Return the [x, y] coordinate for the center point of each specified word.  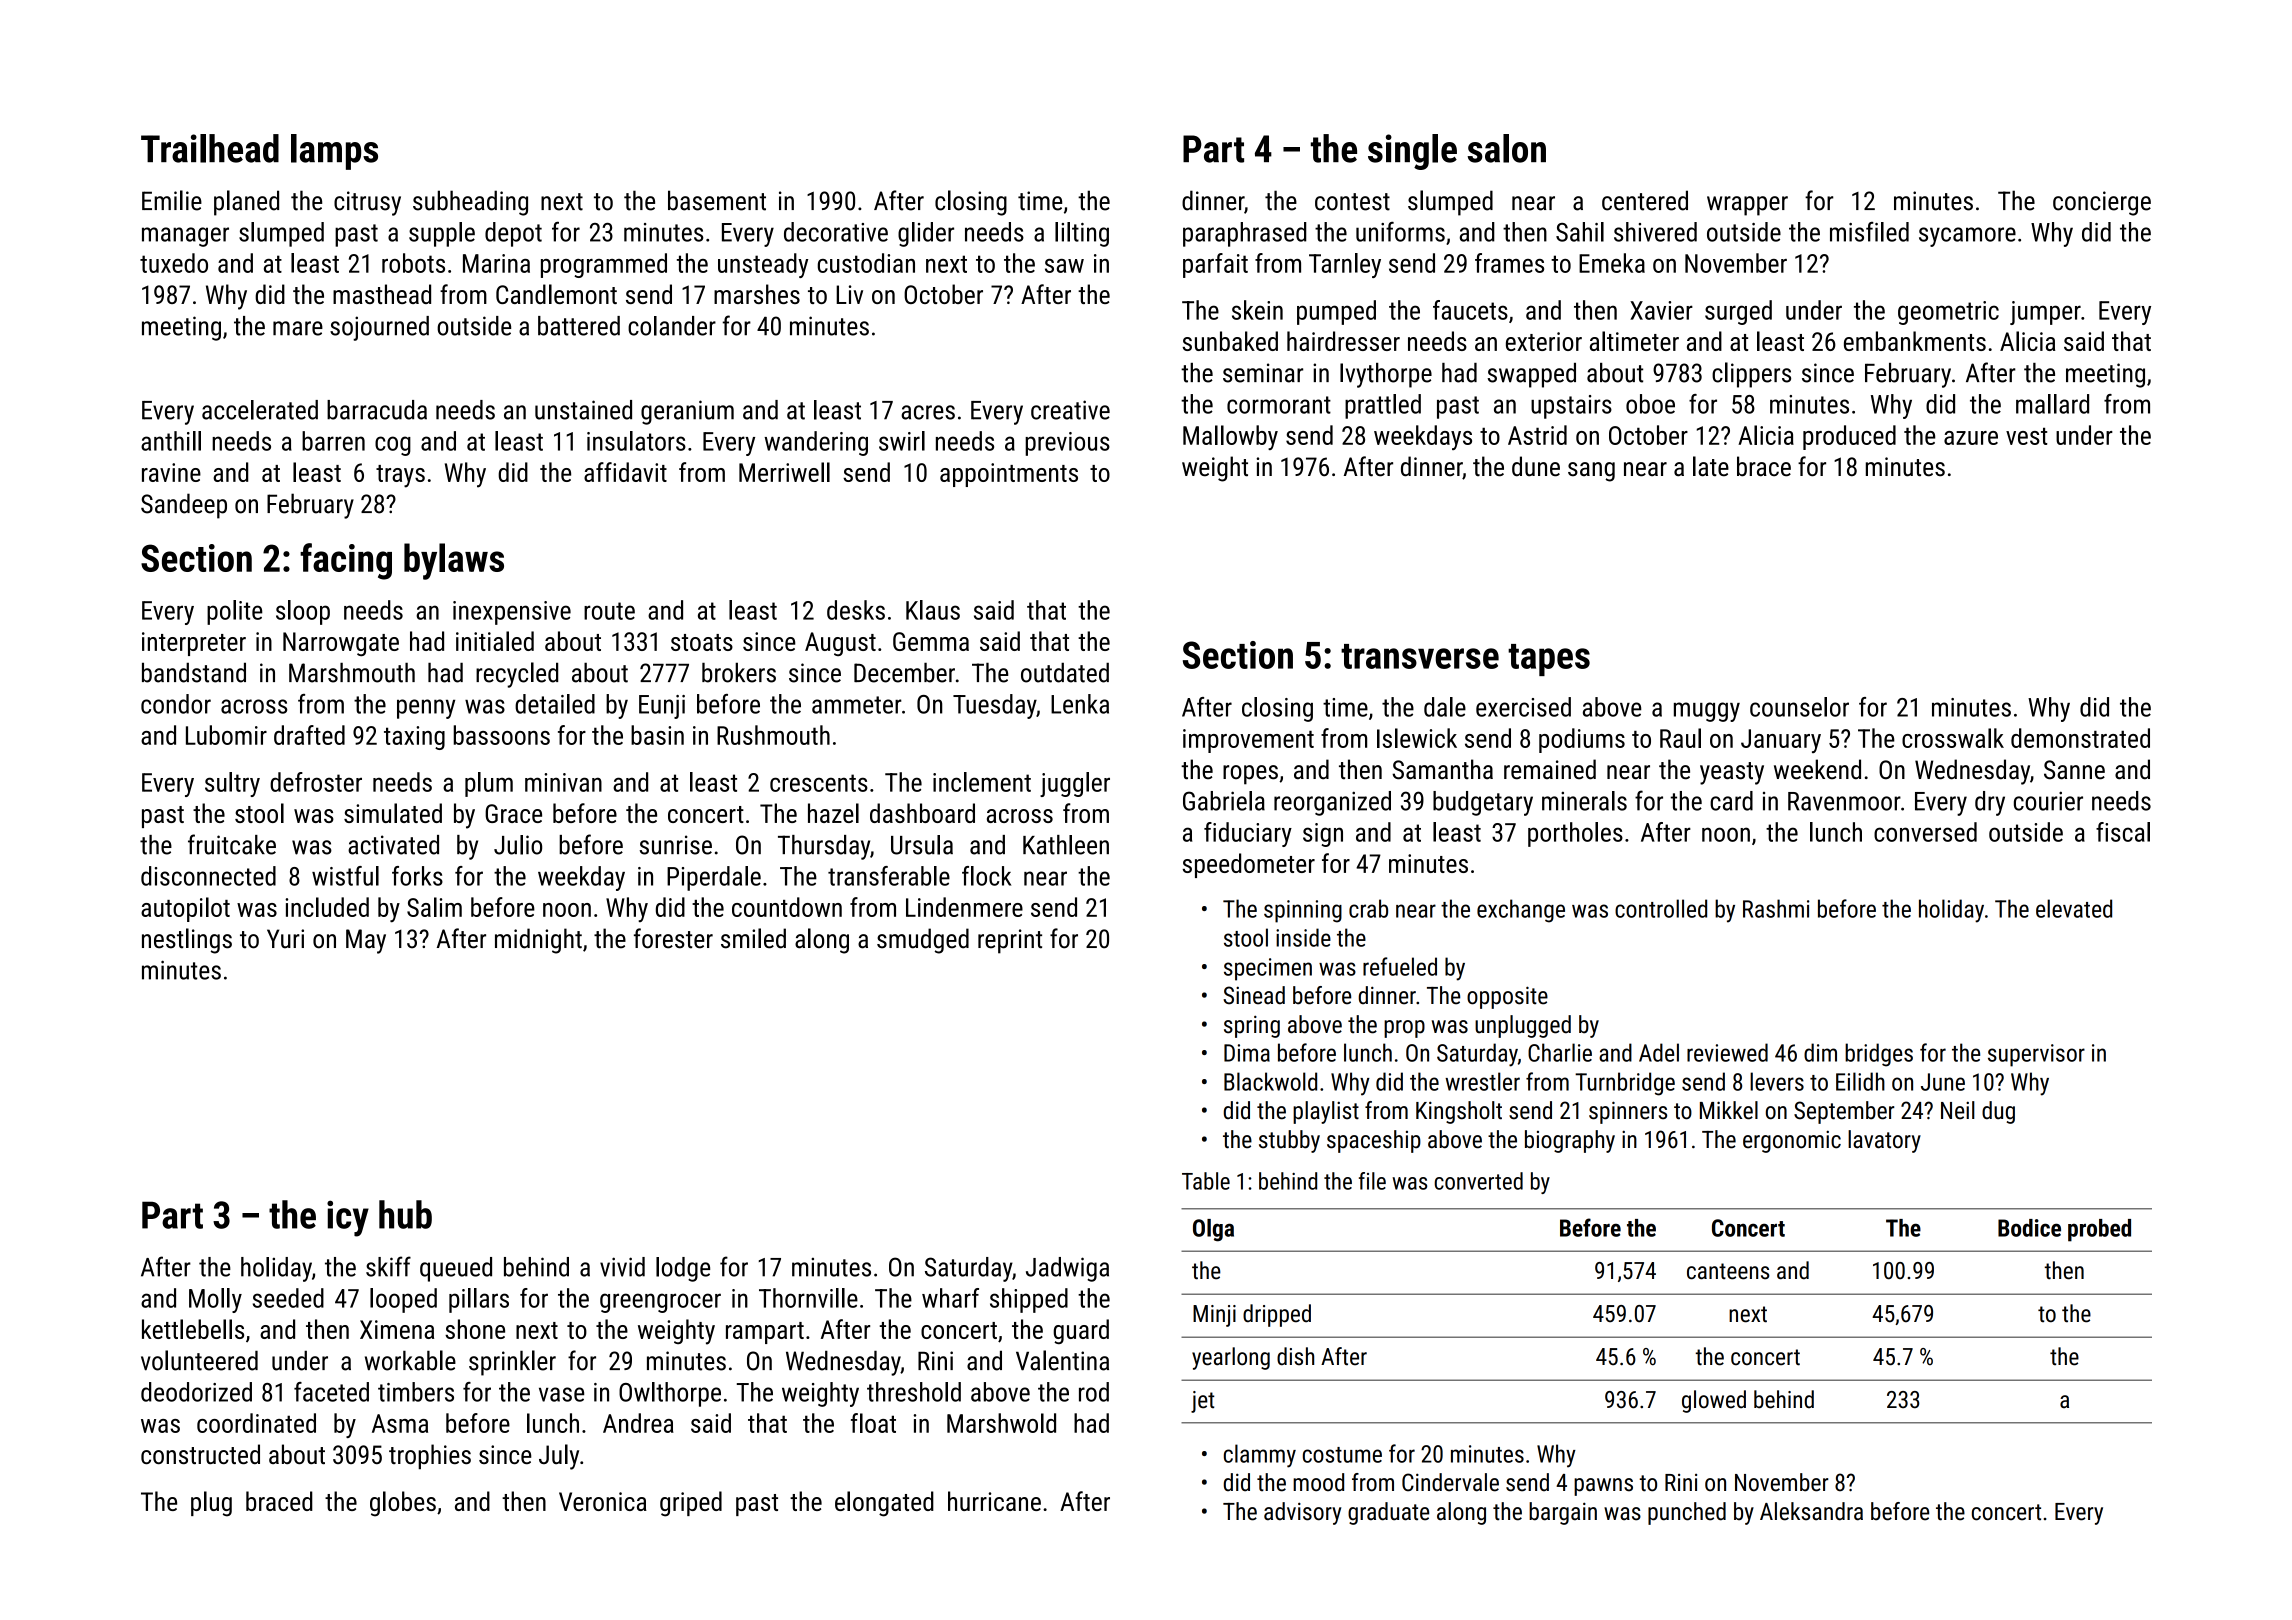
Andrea [638, 1423]
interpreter [194, 644]
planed [246, 203]
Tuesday [994, 706]
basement [717, 200]
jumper [2045, 313]
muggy [1707, 712]
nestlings [187, 941]
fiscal [2123, 832]
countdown [787, 907]
